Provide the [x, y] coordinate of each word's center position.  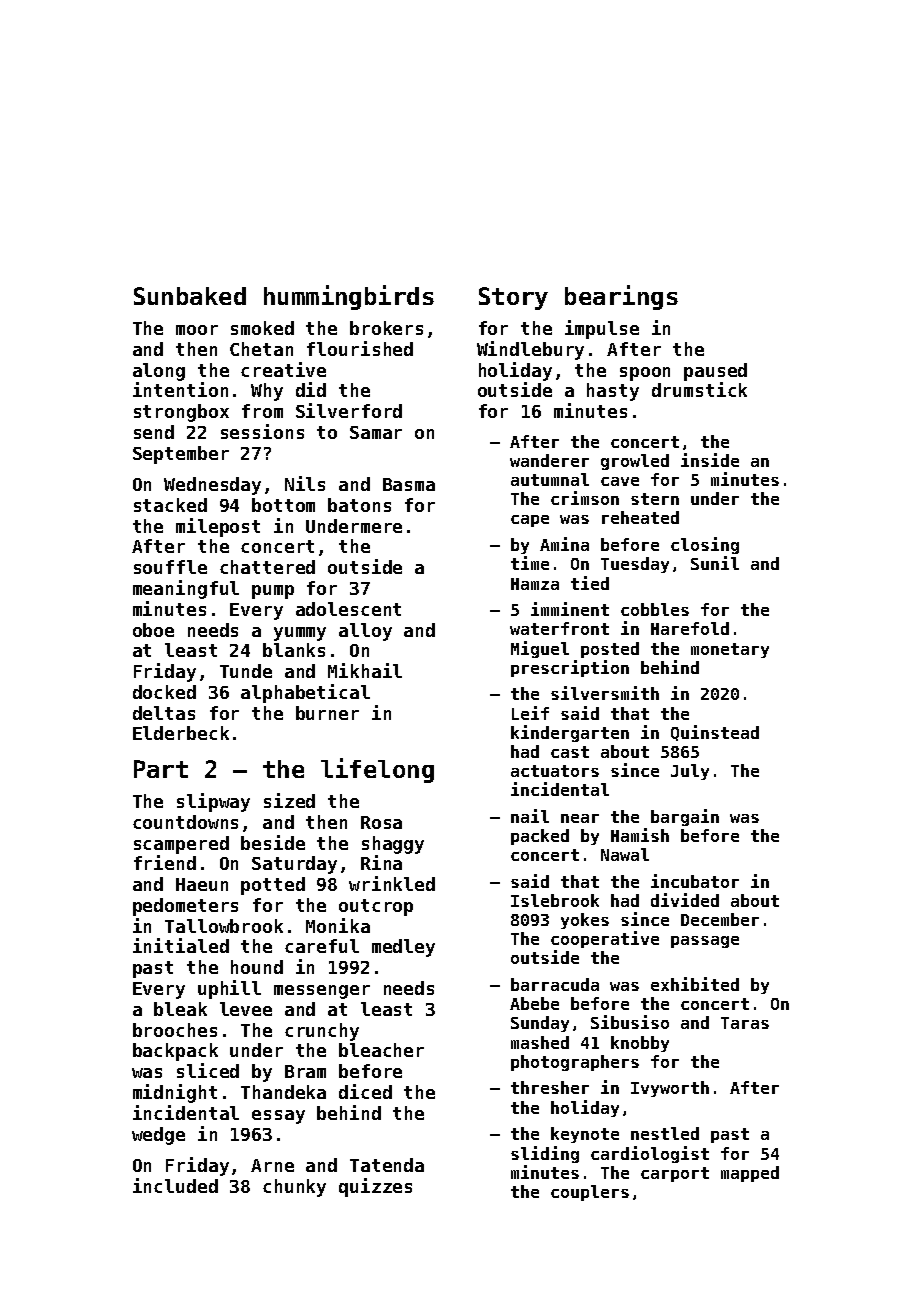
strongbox [181, 413]
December [720, 919]
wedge [158, 1136]
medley [403, 948]
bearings [621, 297]
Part [161, 769]
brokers [386, 328]
